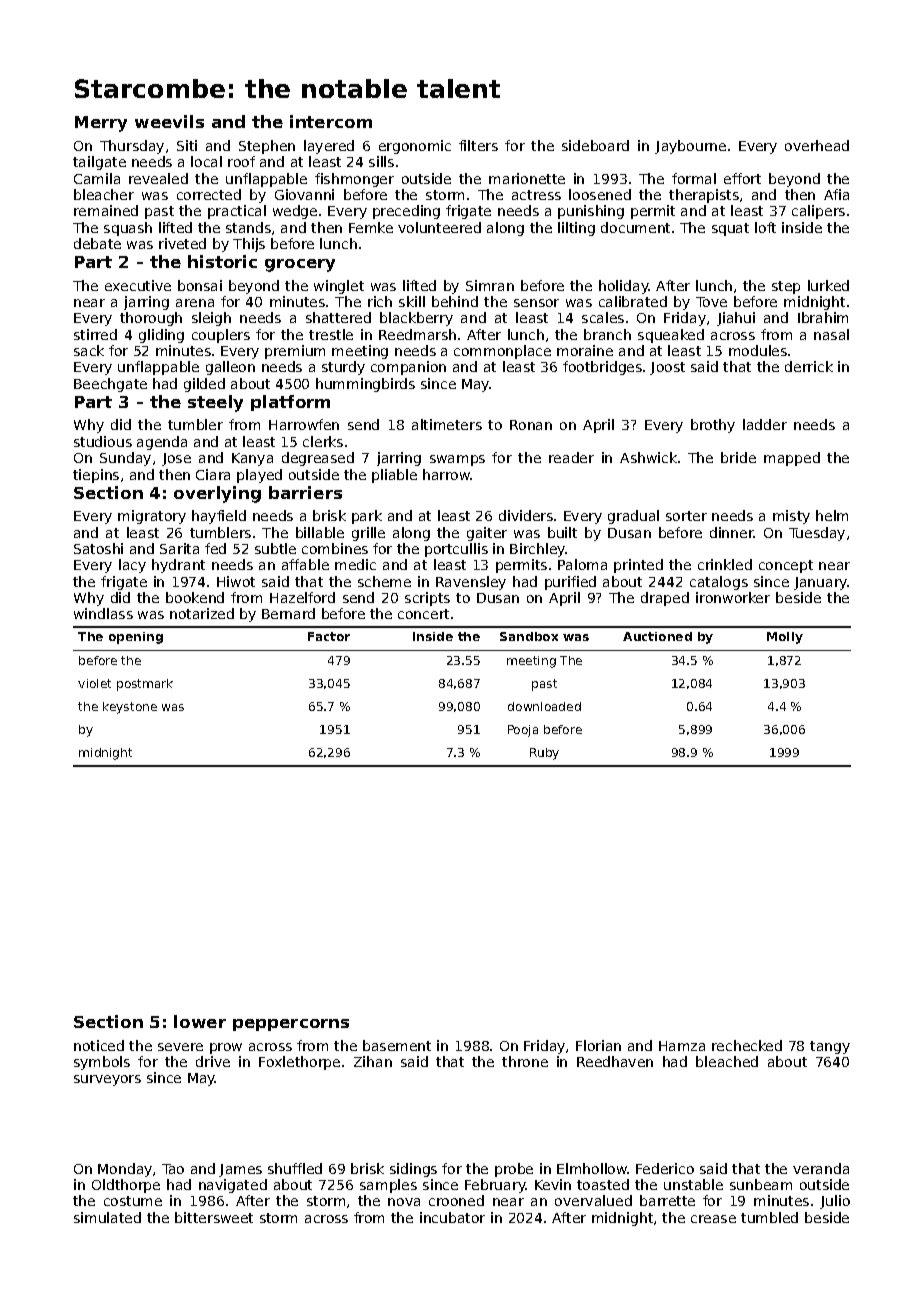 The width and height of the image is (924, 1308). Describe the element at coordinates (169, 121) in the image. I see `weevils` at that location.
